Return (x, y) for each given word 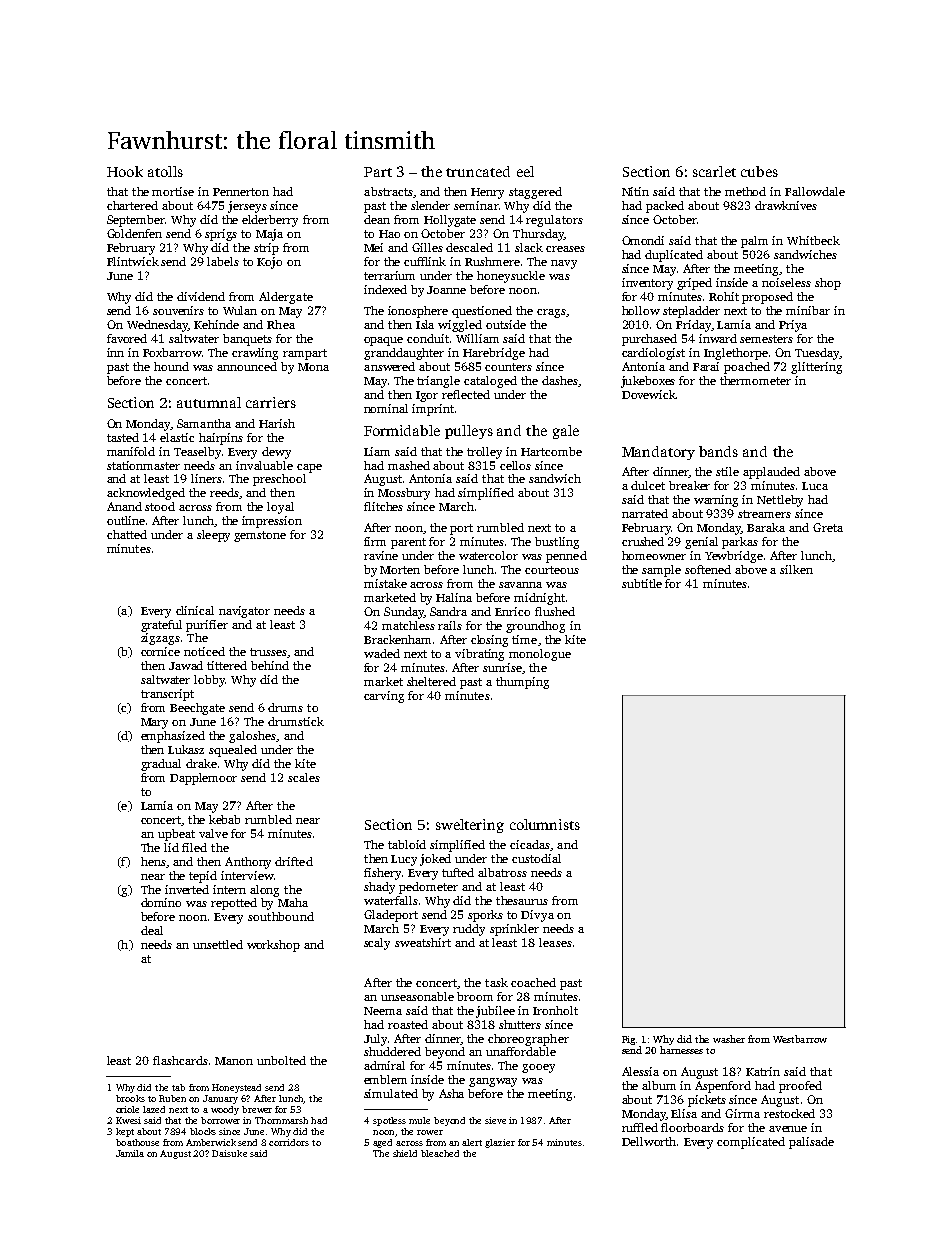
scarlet (714, 171)
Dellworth (649, 1141)
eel (525, 171)
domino (161, 902)
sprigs (221, 235)
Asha (451, 1093)
